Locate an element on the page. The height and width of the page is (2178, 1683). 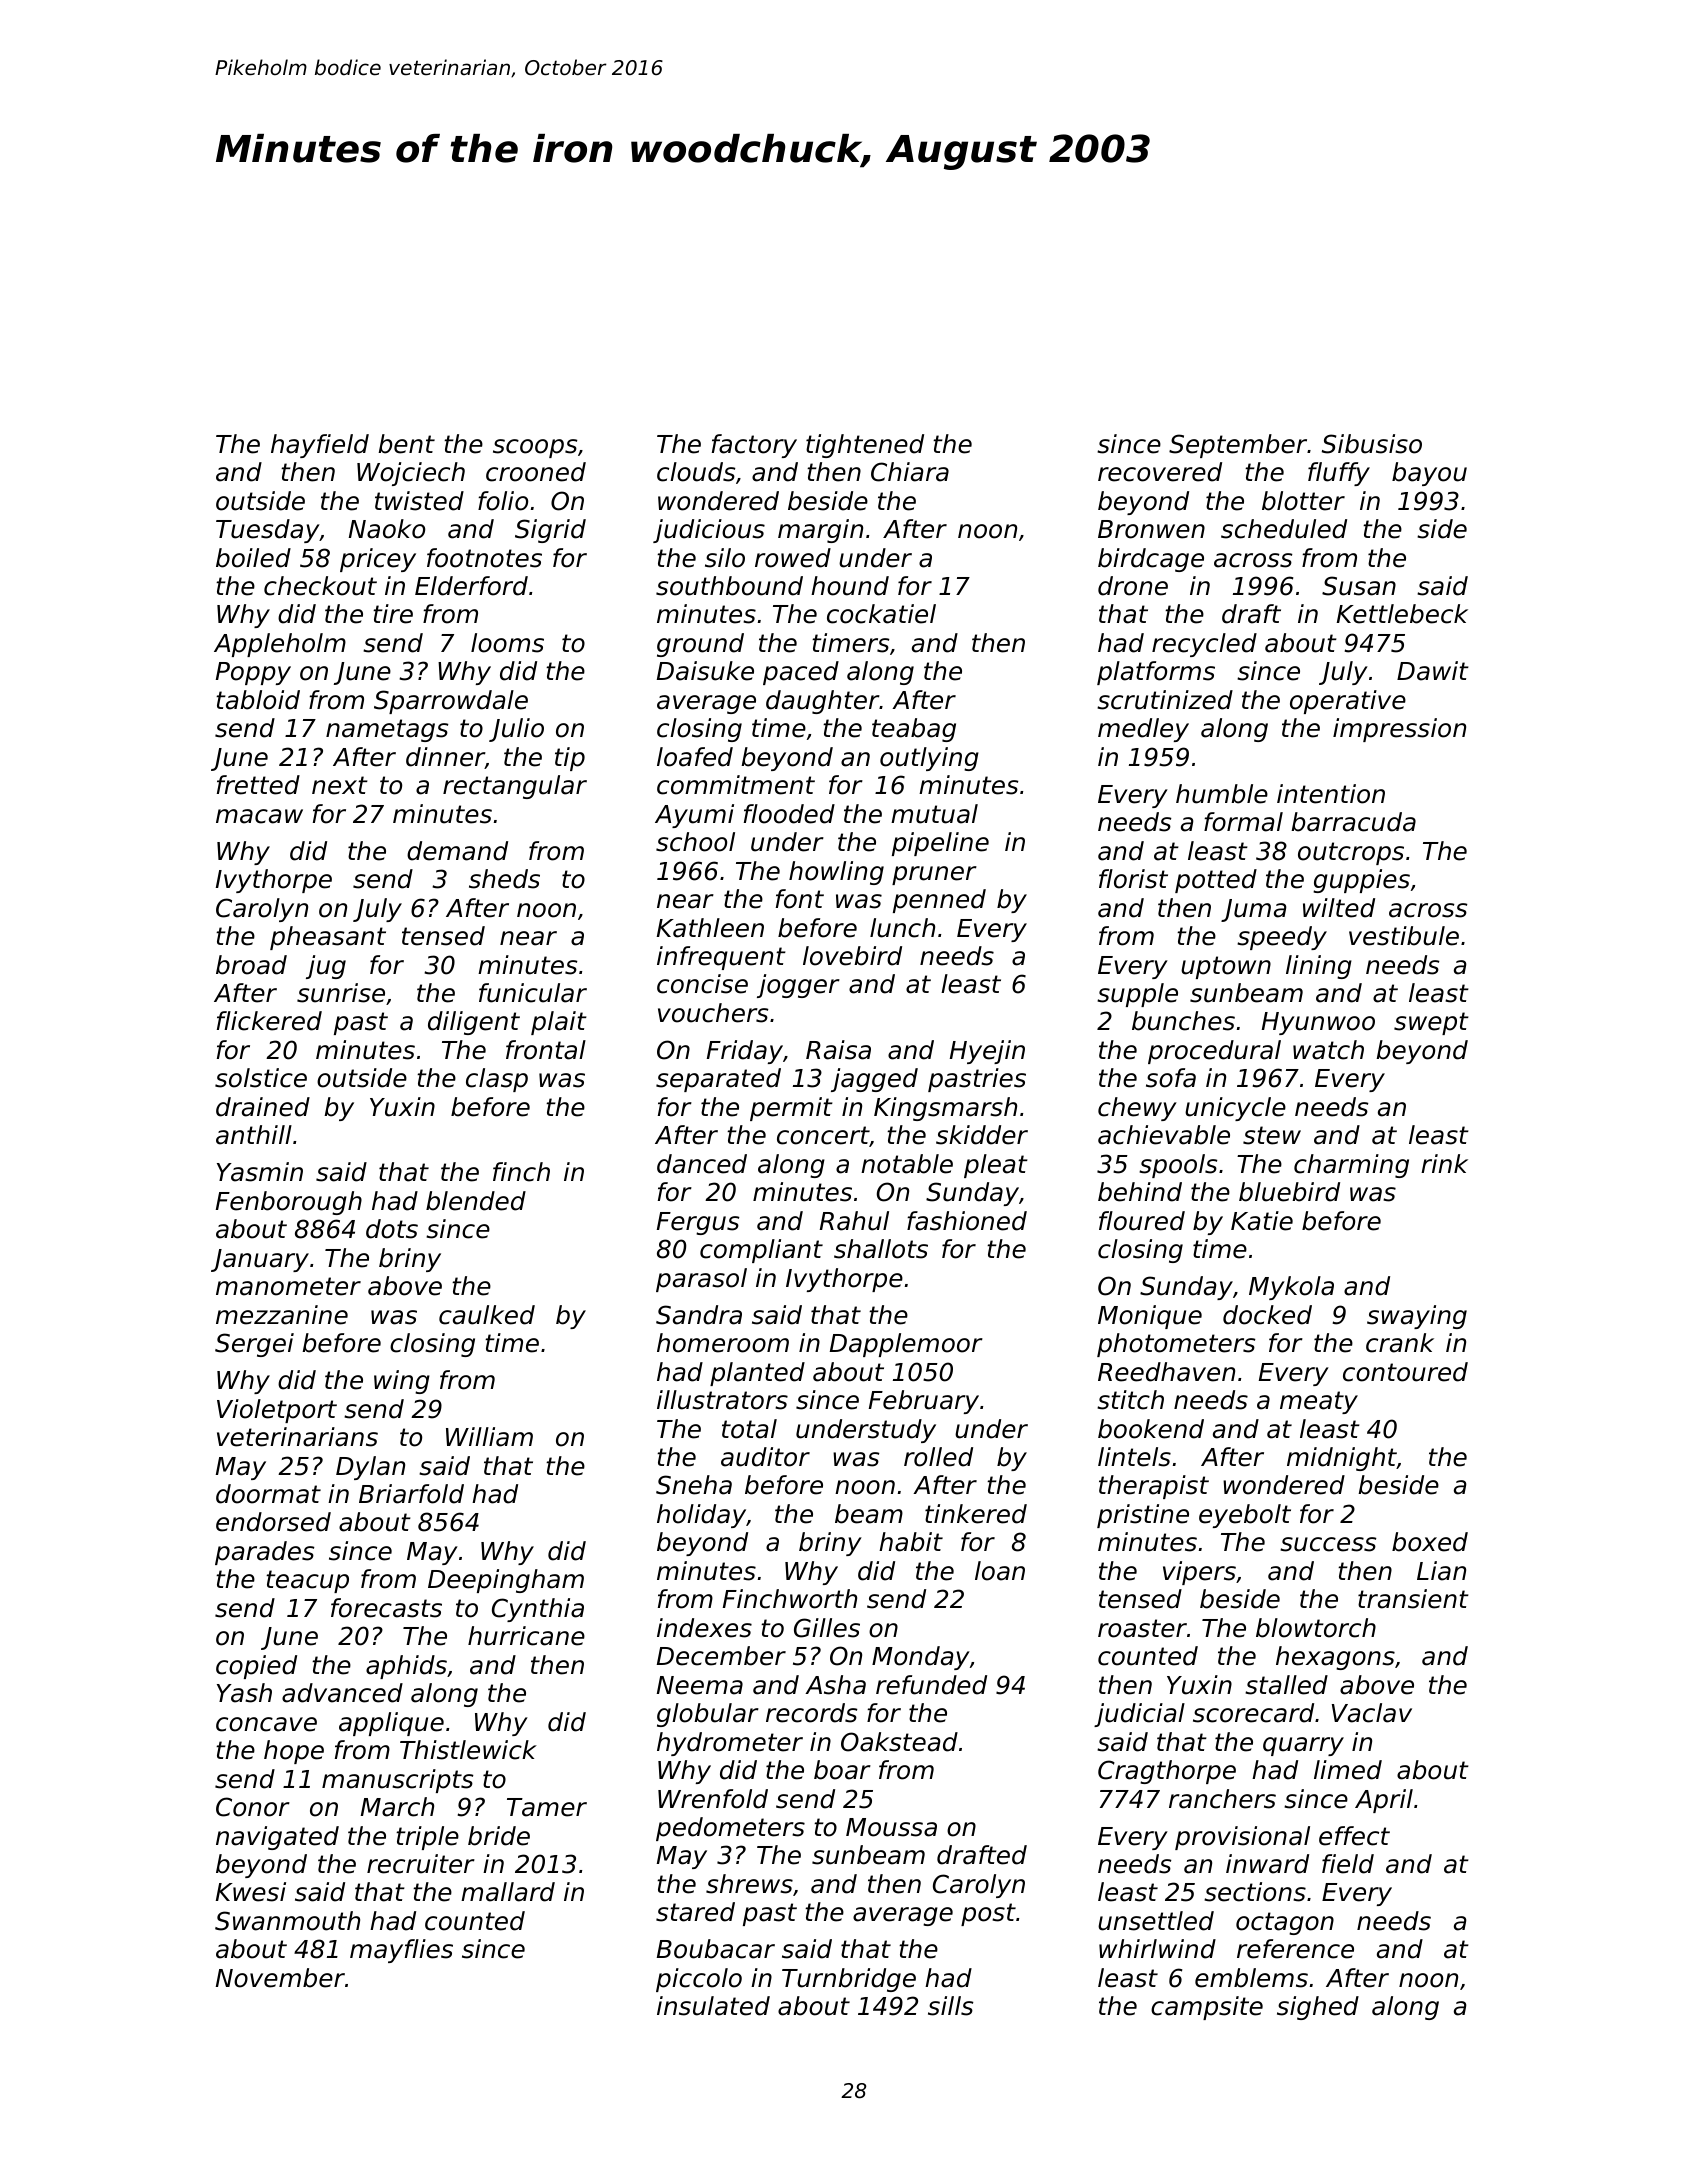
Dawit is located at coordinates (1433, 671).
